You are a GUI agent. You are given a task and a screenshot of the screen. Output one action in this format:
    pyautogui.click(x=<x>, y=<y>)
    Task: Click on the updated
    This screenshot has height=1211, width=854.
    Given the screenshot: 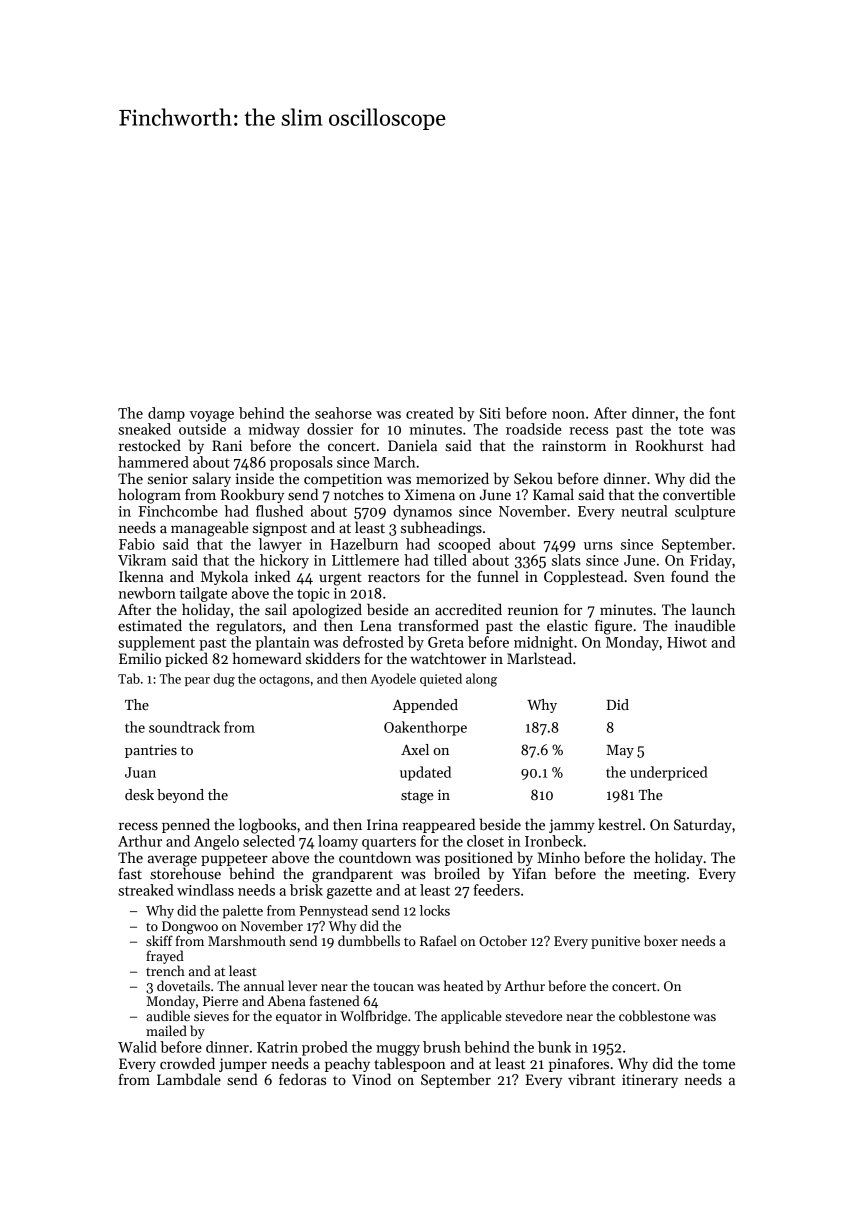 What is the action you would take?
    pyautogui.click(x=425, y=773)
